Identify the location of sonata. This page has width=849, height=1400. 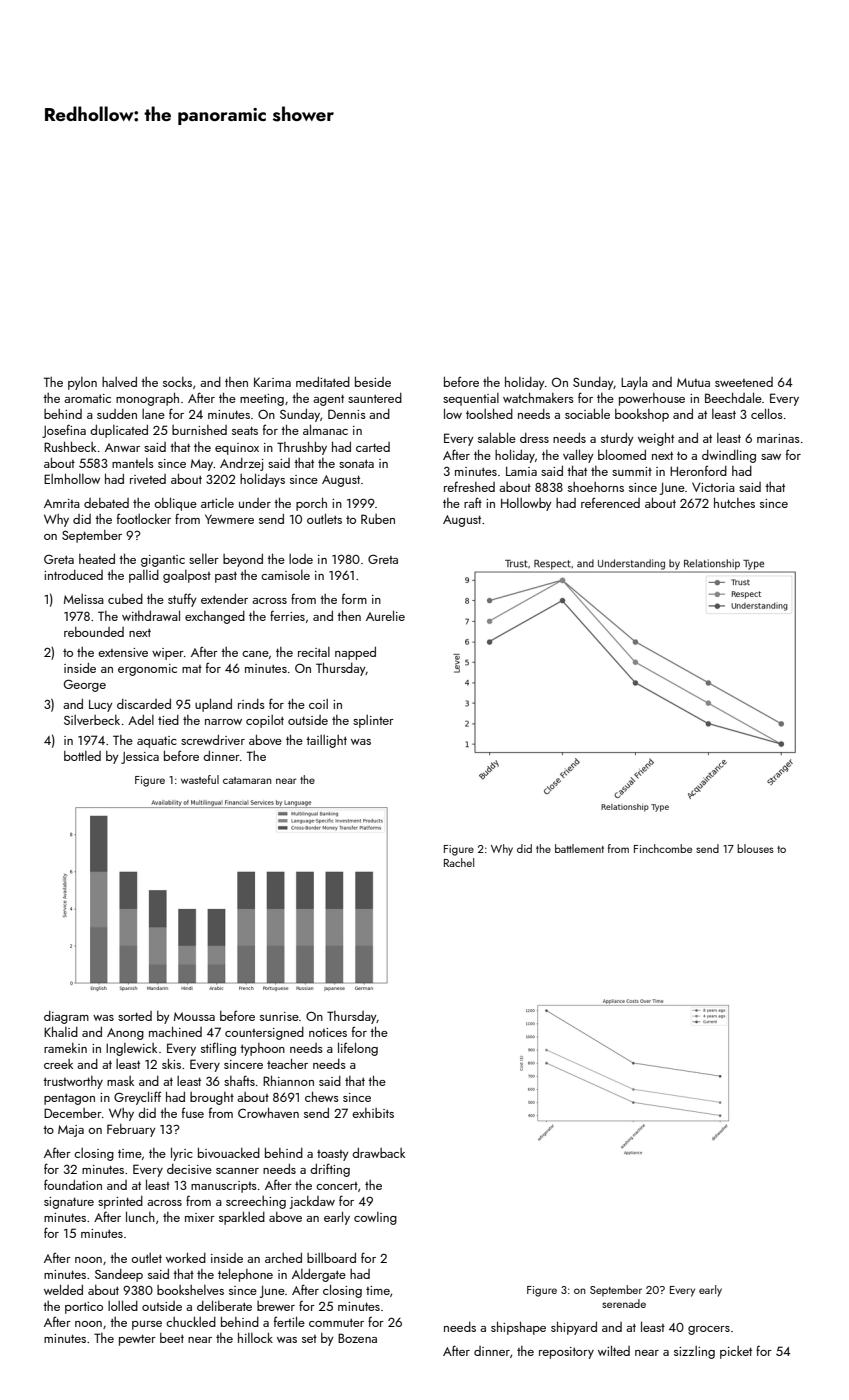
(356, 464).
